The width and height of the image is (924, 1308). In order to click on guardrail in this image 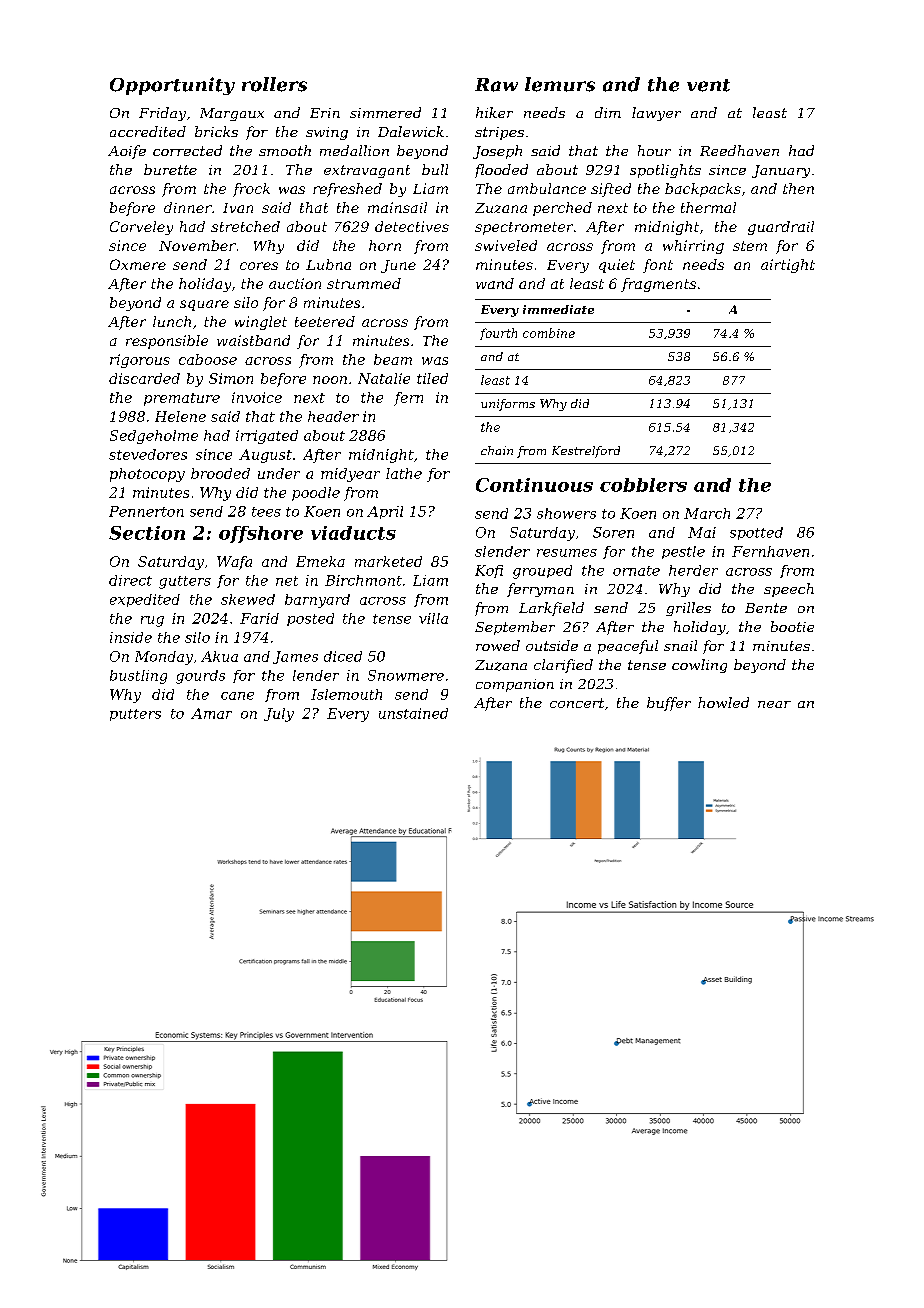, I will do `click(781, 228)`.
